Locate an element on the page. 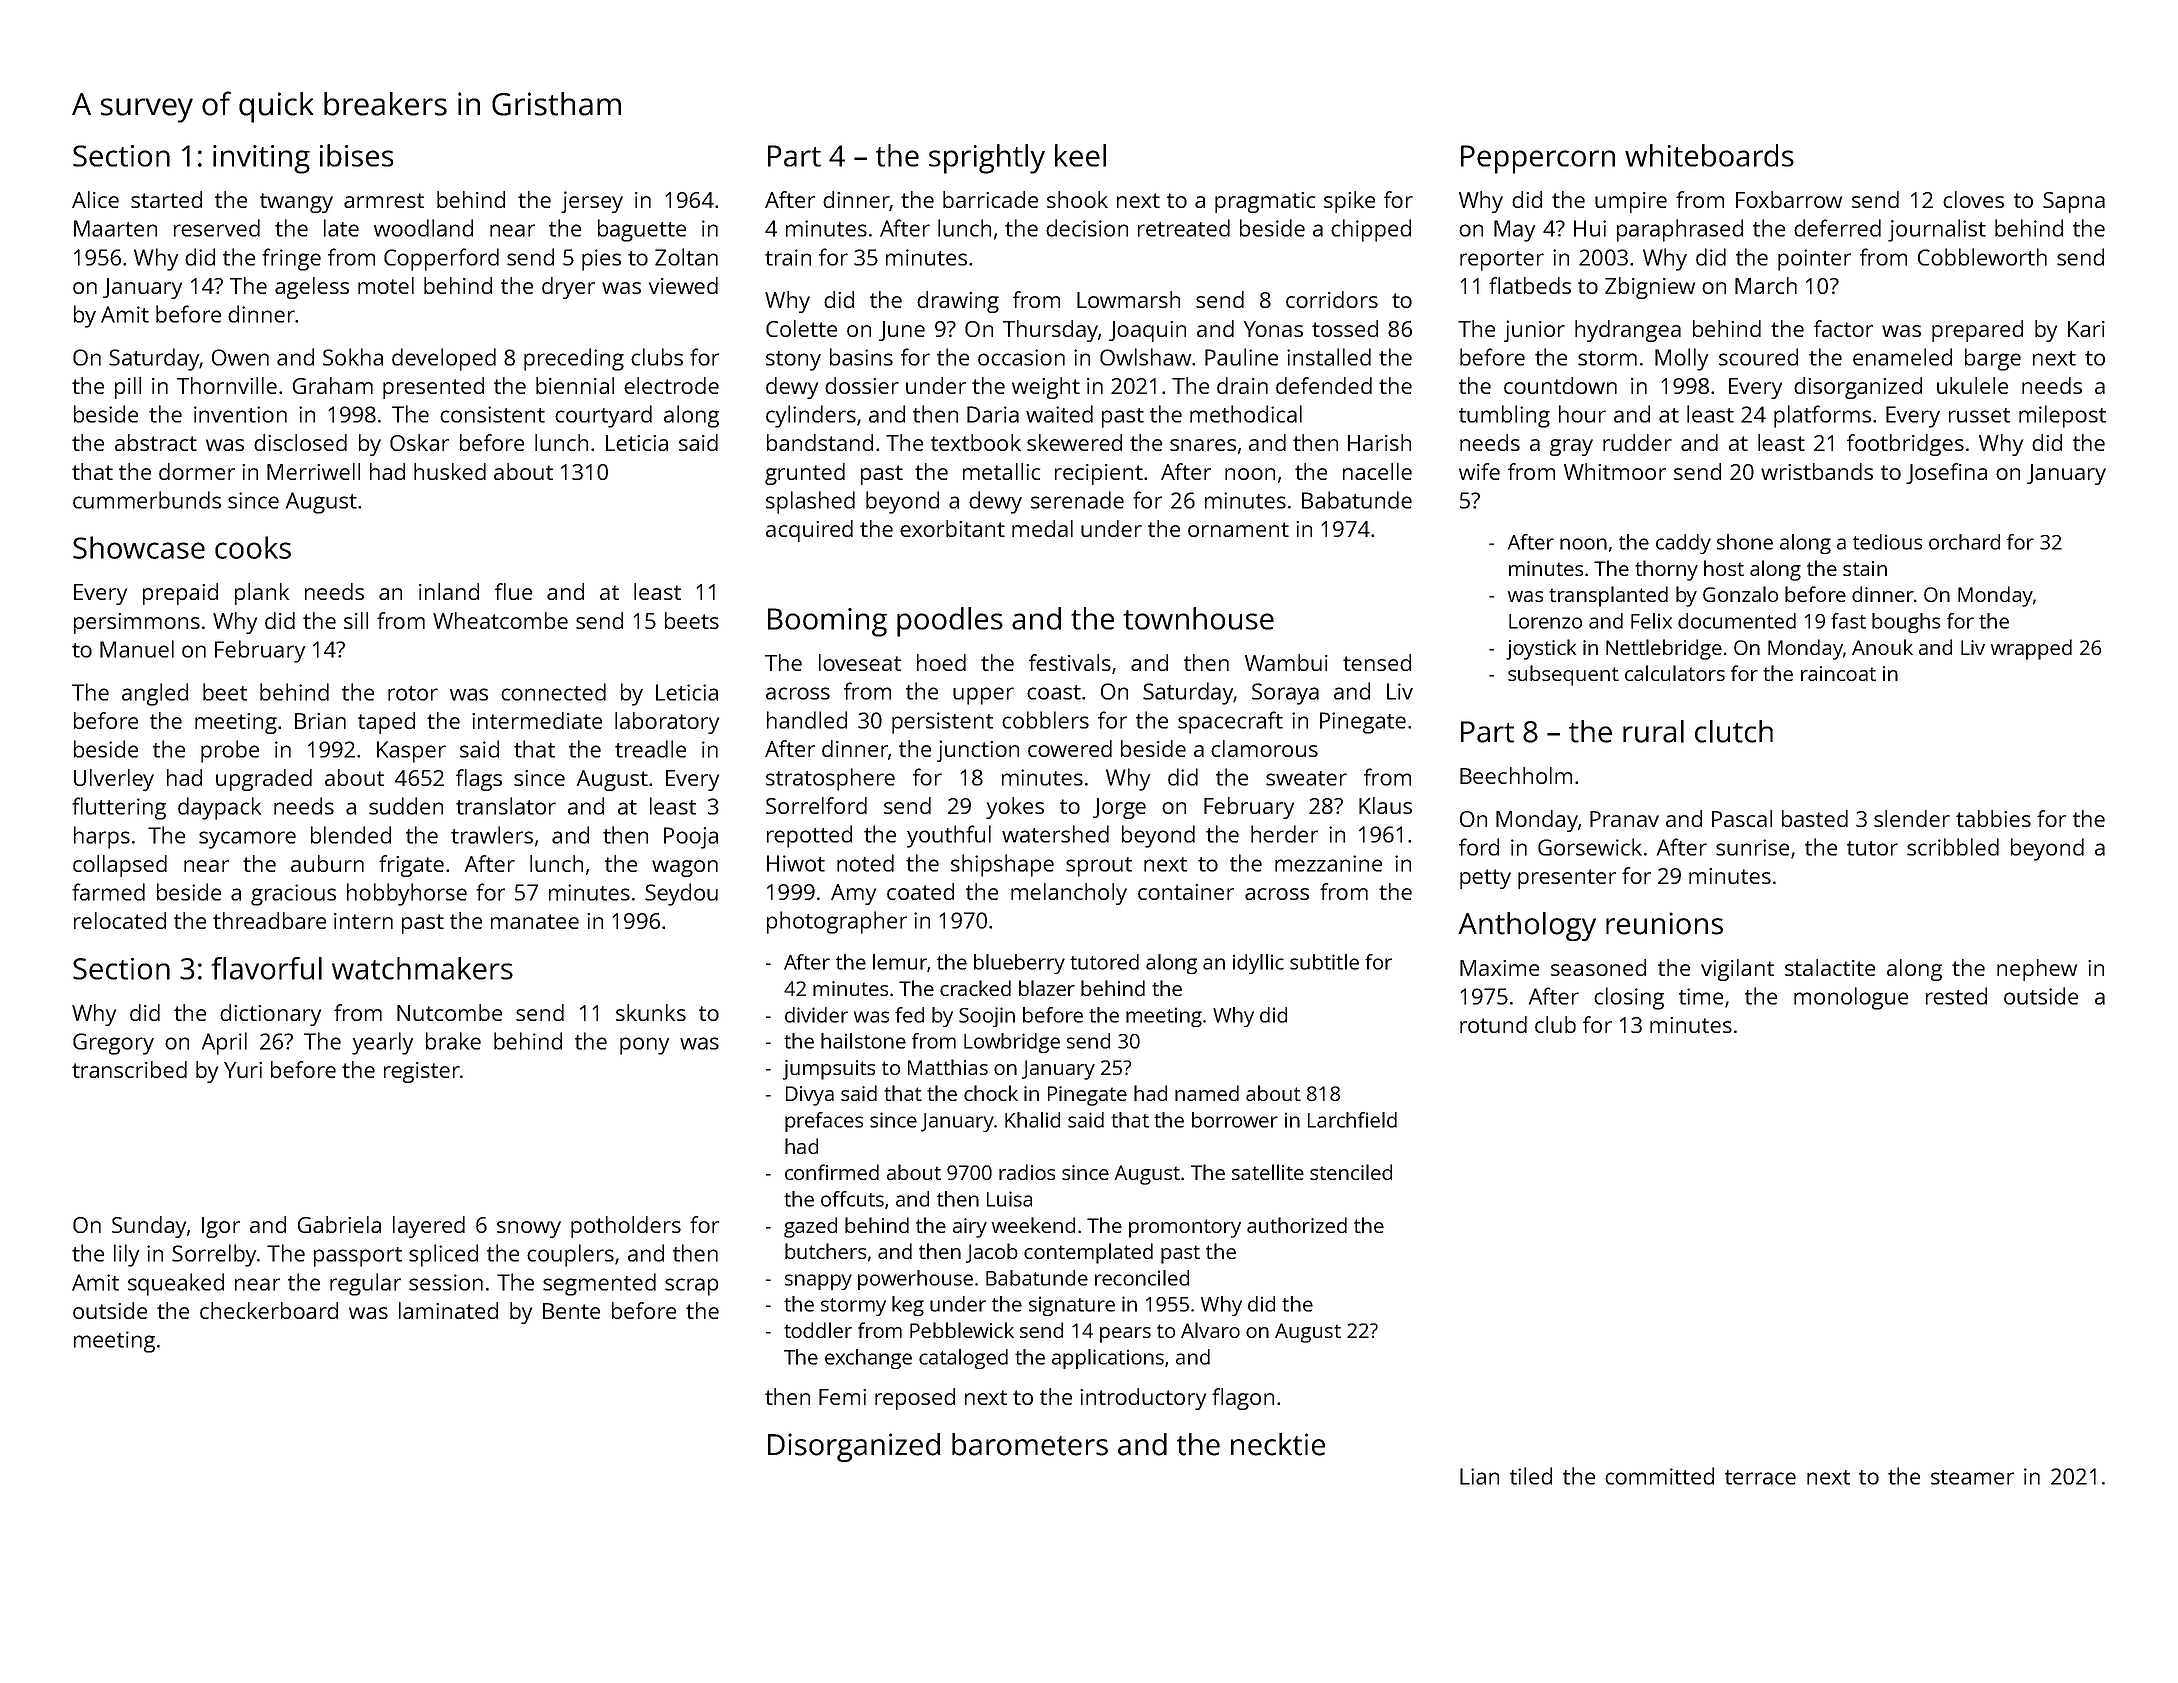 Image resolution: width=2178 pixels, height=1683 pixels. scribbled is located at coordinates (1953, 847).
